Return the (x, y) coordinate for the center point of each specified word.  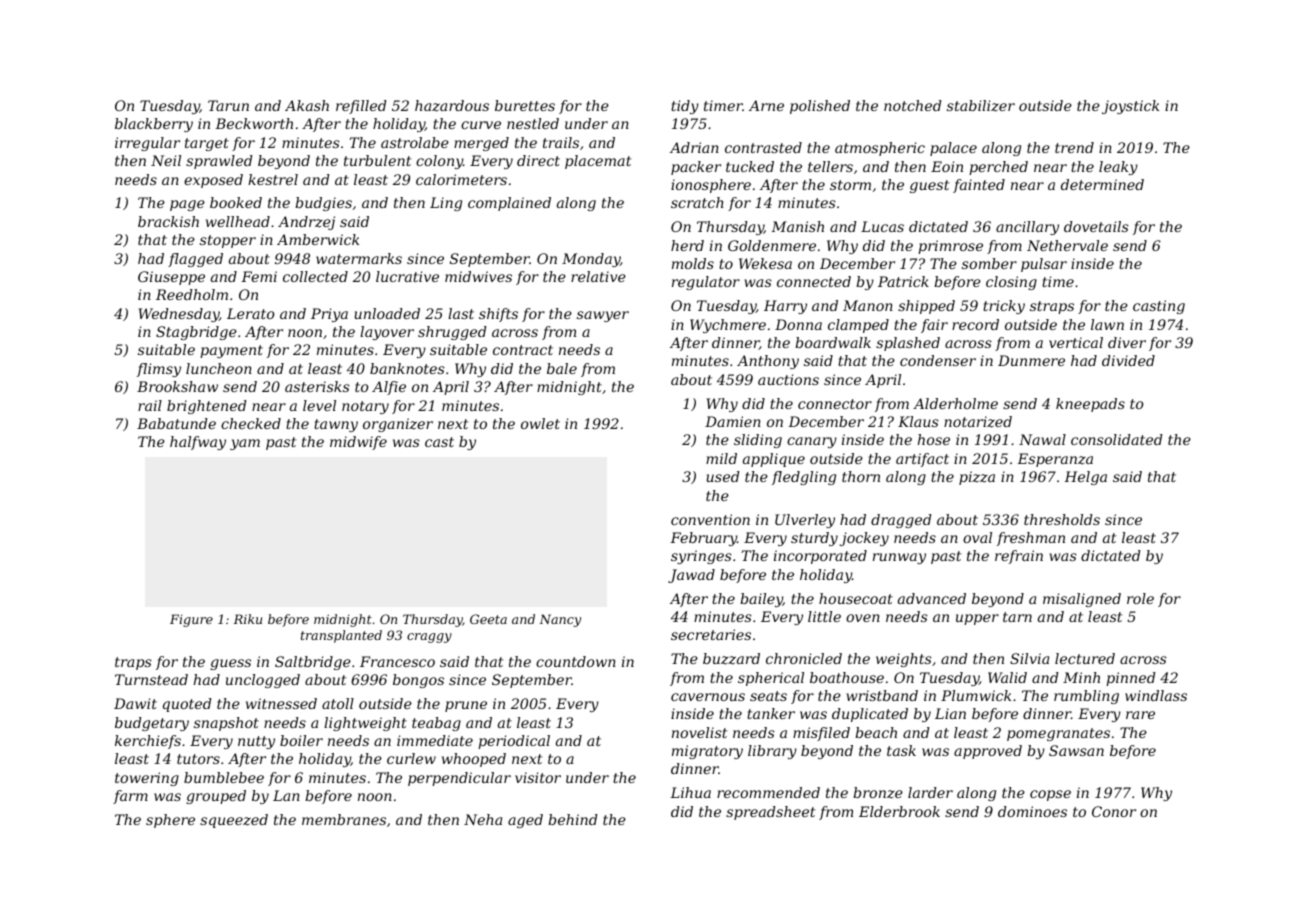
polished (820, 107)
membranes (344, 819)
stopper (228, 241)
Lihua (690, 792)
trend (1074, 147)
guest (929, 186)
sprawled (219, 162)
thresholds (1062, 519)
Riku (247, 619)
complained (509, 204)
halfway (198, 443)
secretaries (711, 634)
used (723, 476)
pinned (1131, 679)
